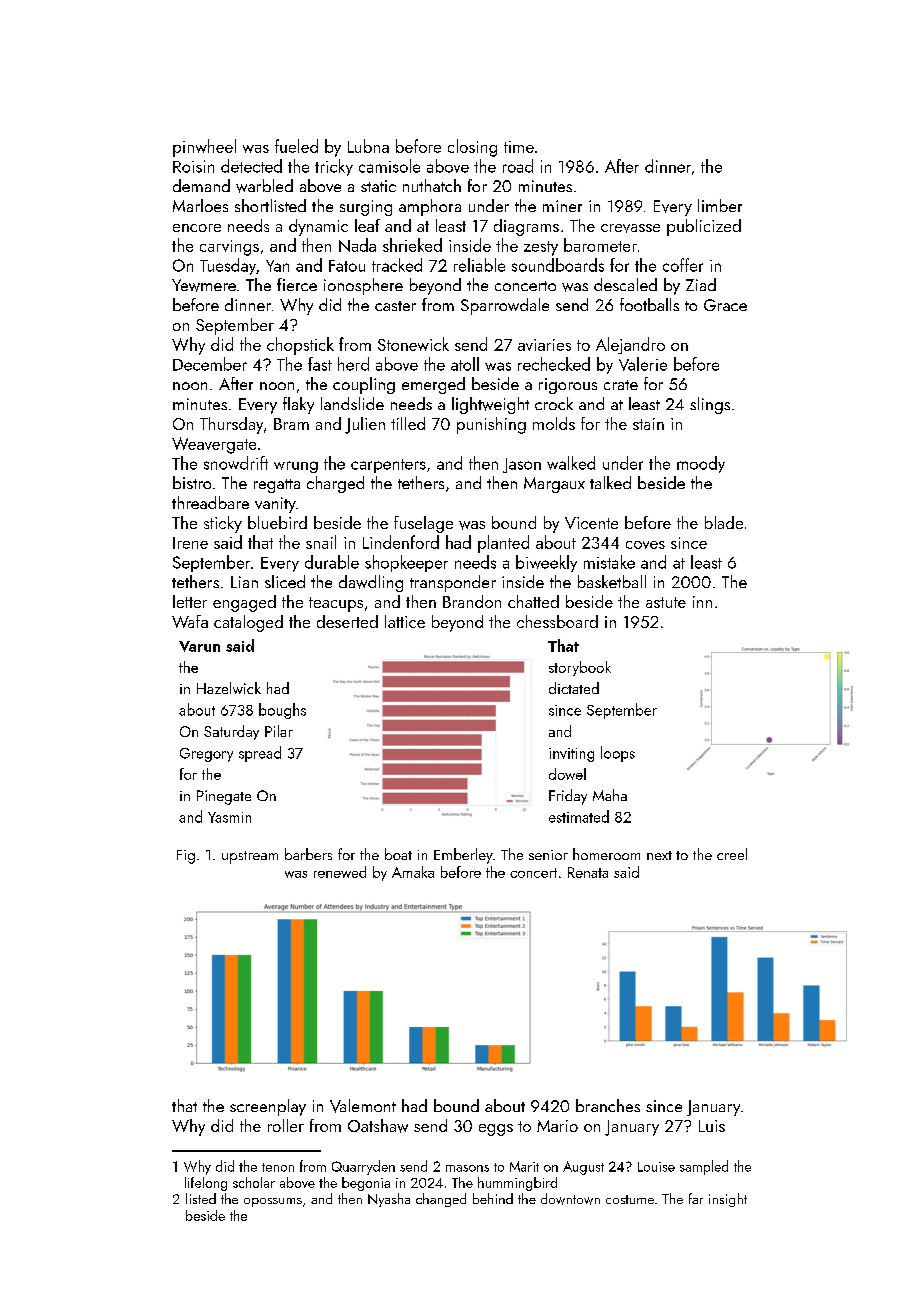  I want to click on crock, so click(554, 403).
